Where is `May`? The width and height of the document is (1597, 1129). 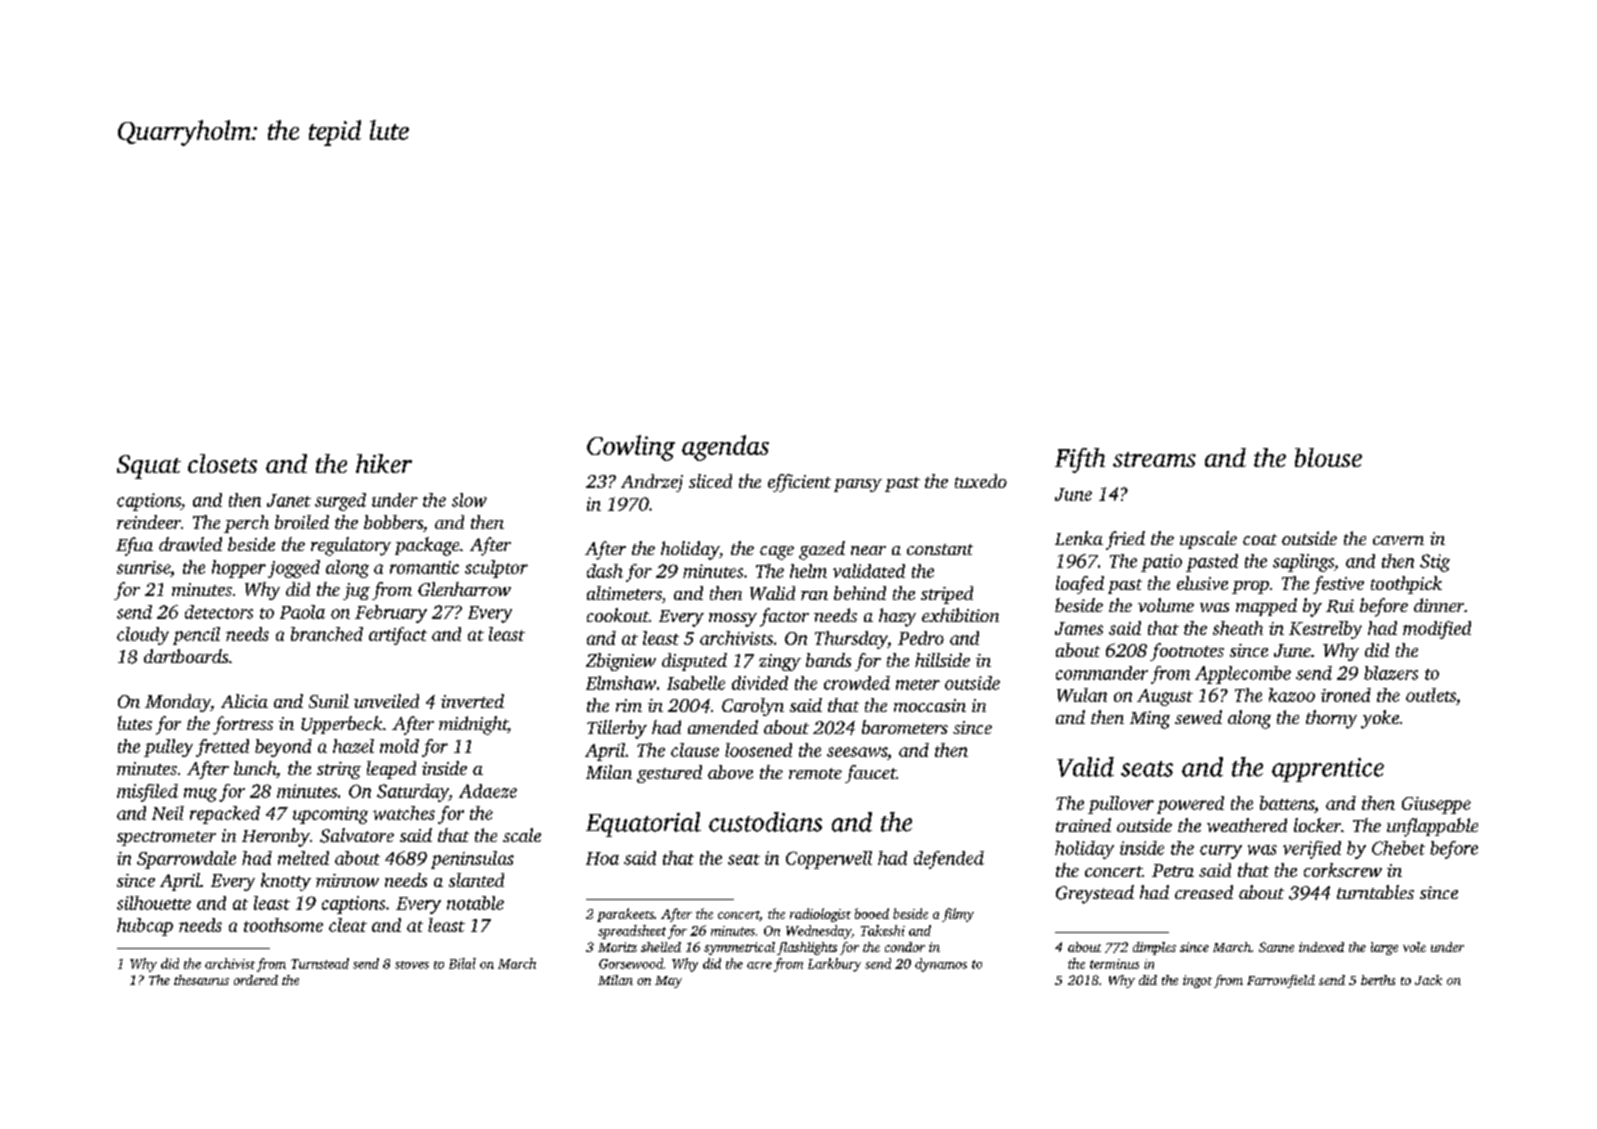 May is located at coordinates (668, 982).
